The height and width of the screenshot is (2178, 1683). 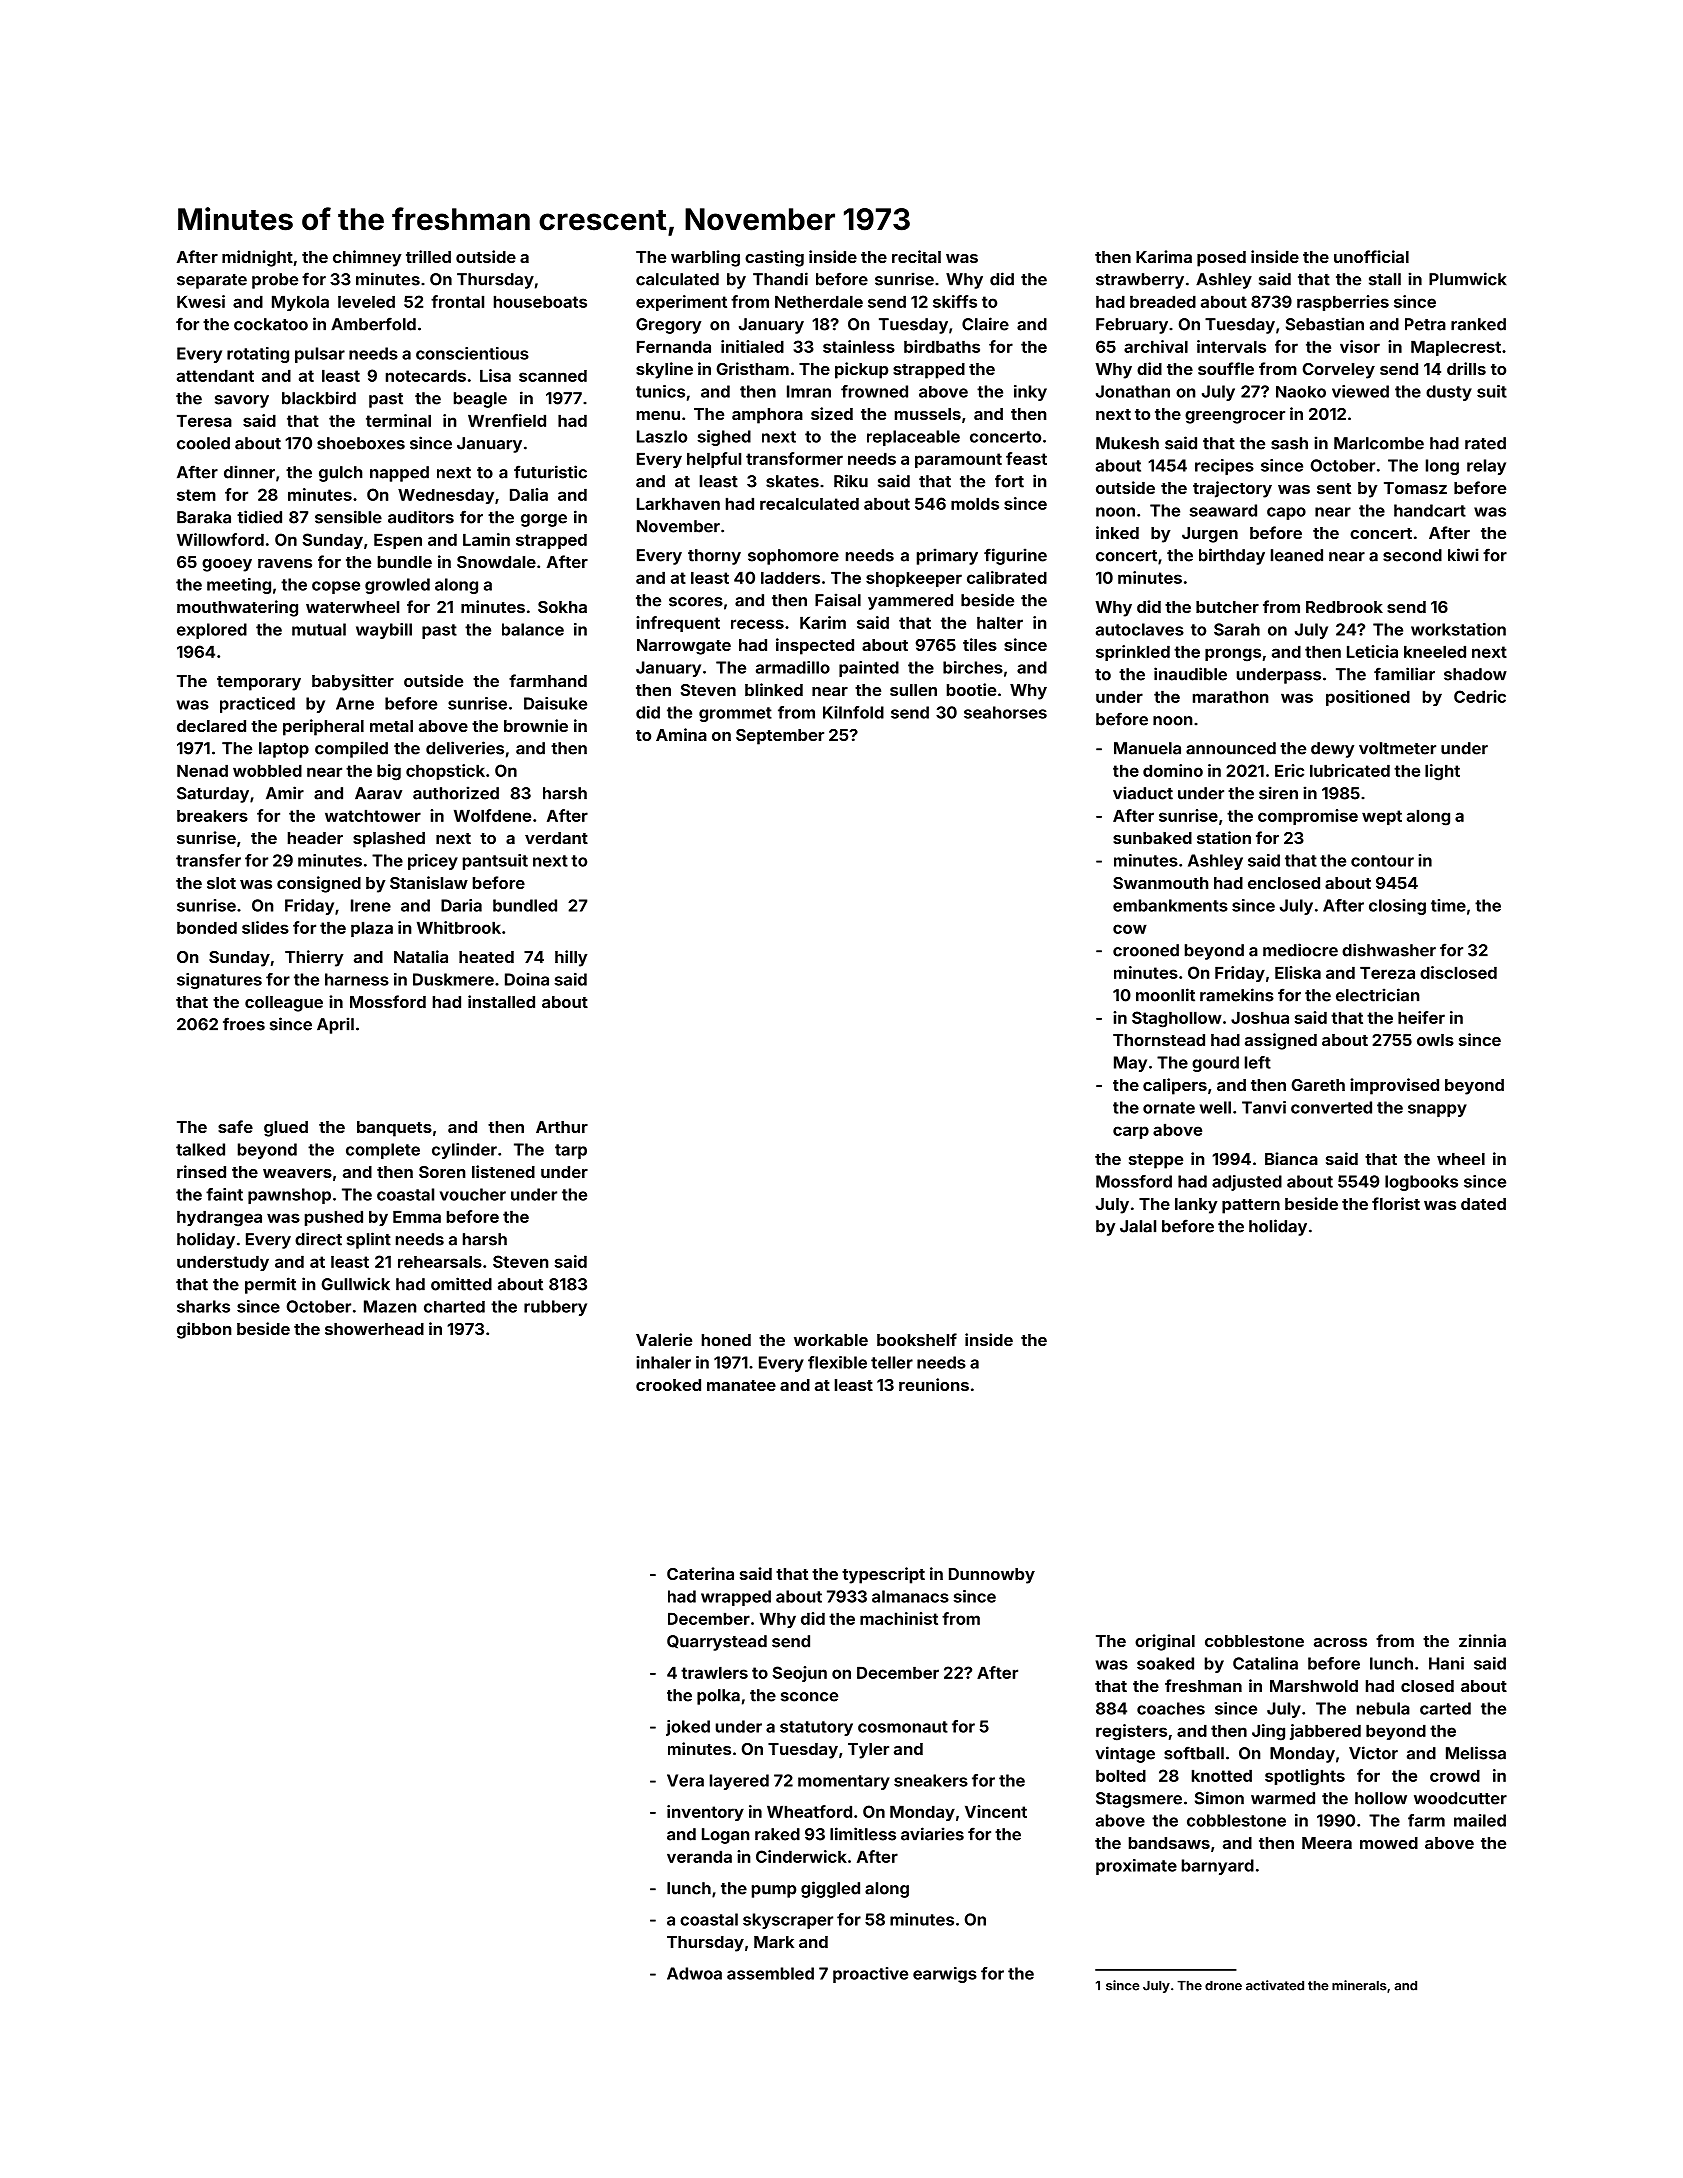 What do you see at coordinates (945, 1975) in the screenshot?
I see `earwigs` at bounding box center [945, 1975].
